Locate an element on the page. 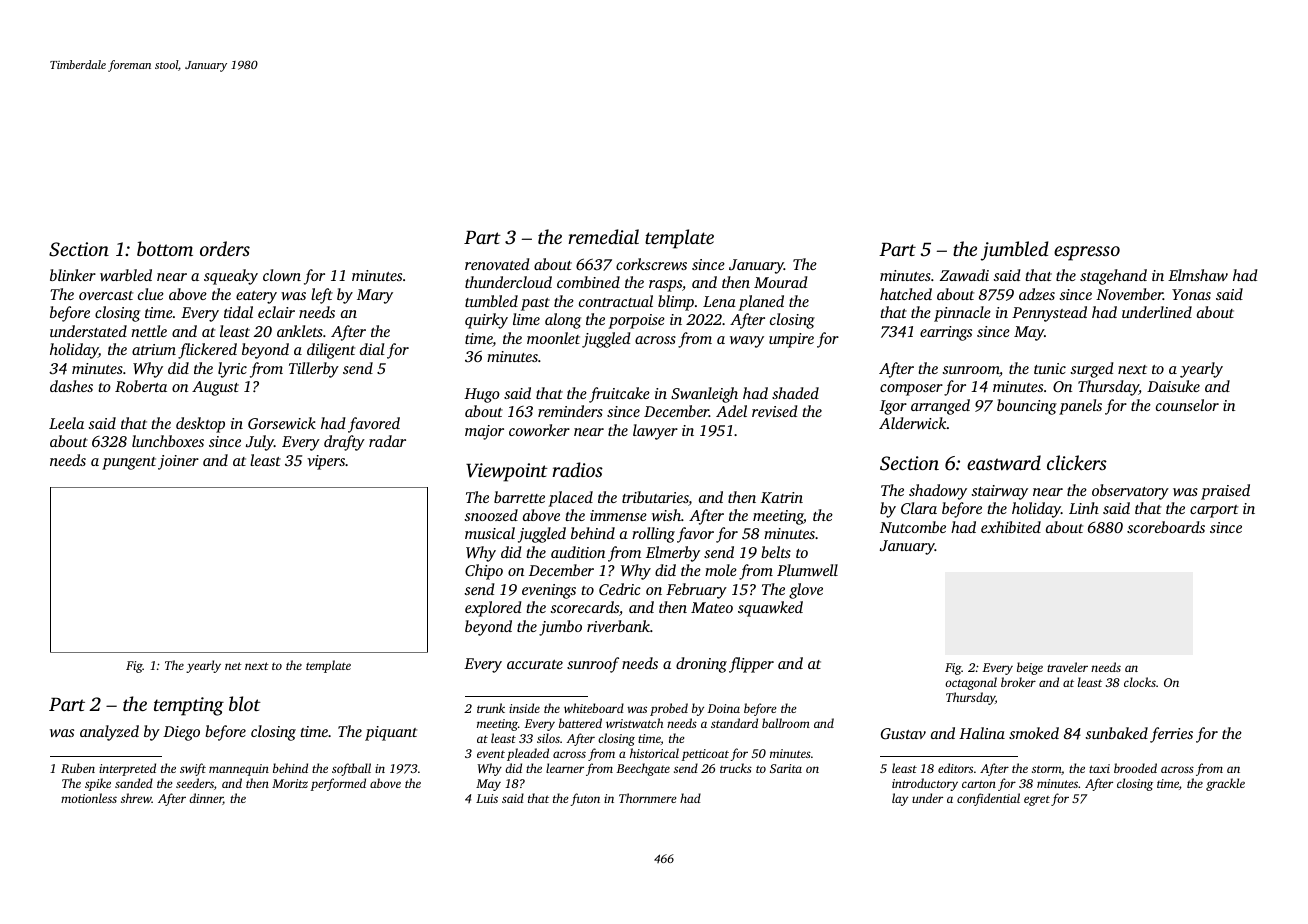 The image size is (1308, 924). pungent is located at coordinates (129, 463).
